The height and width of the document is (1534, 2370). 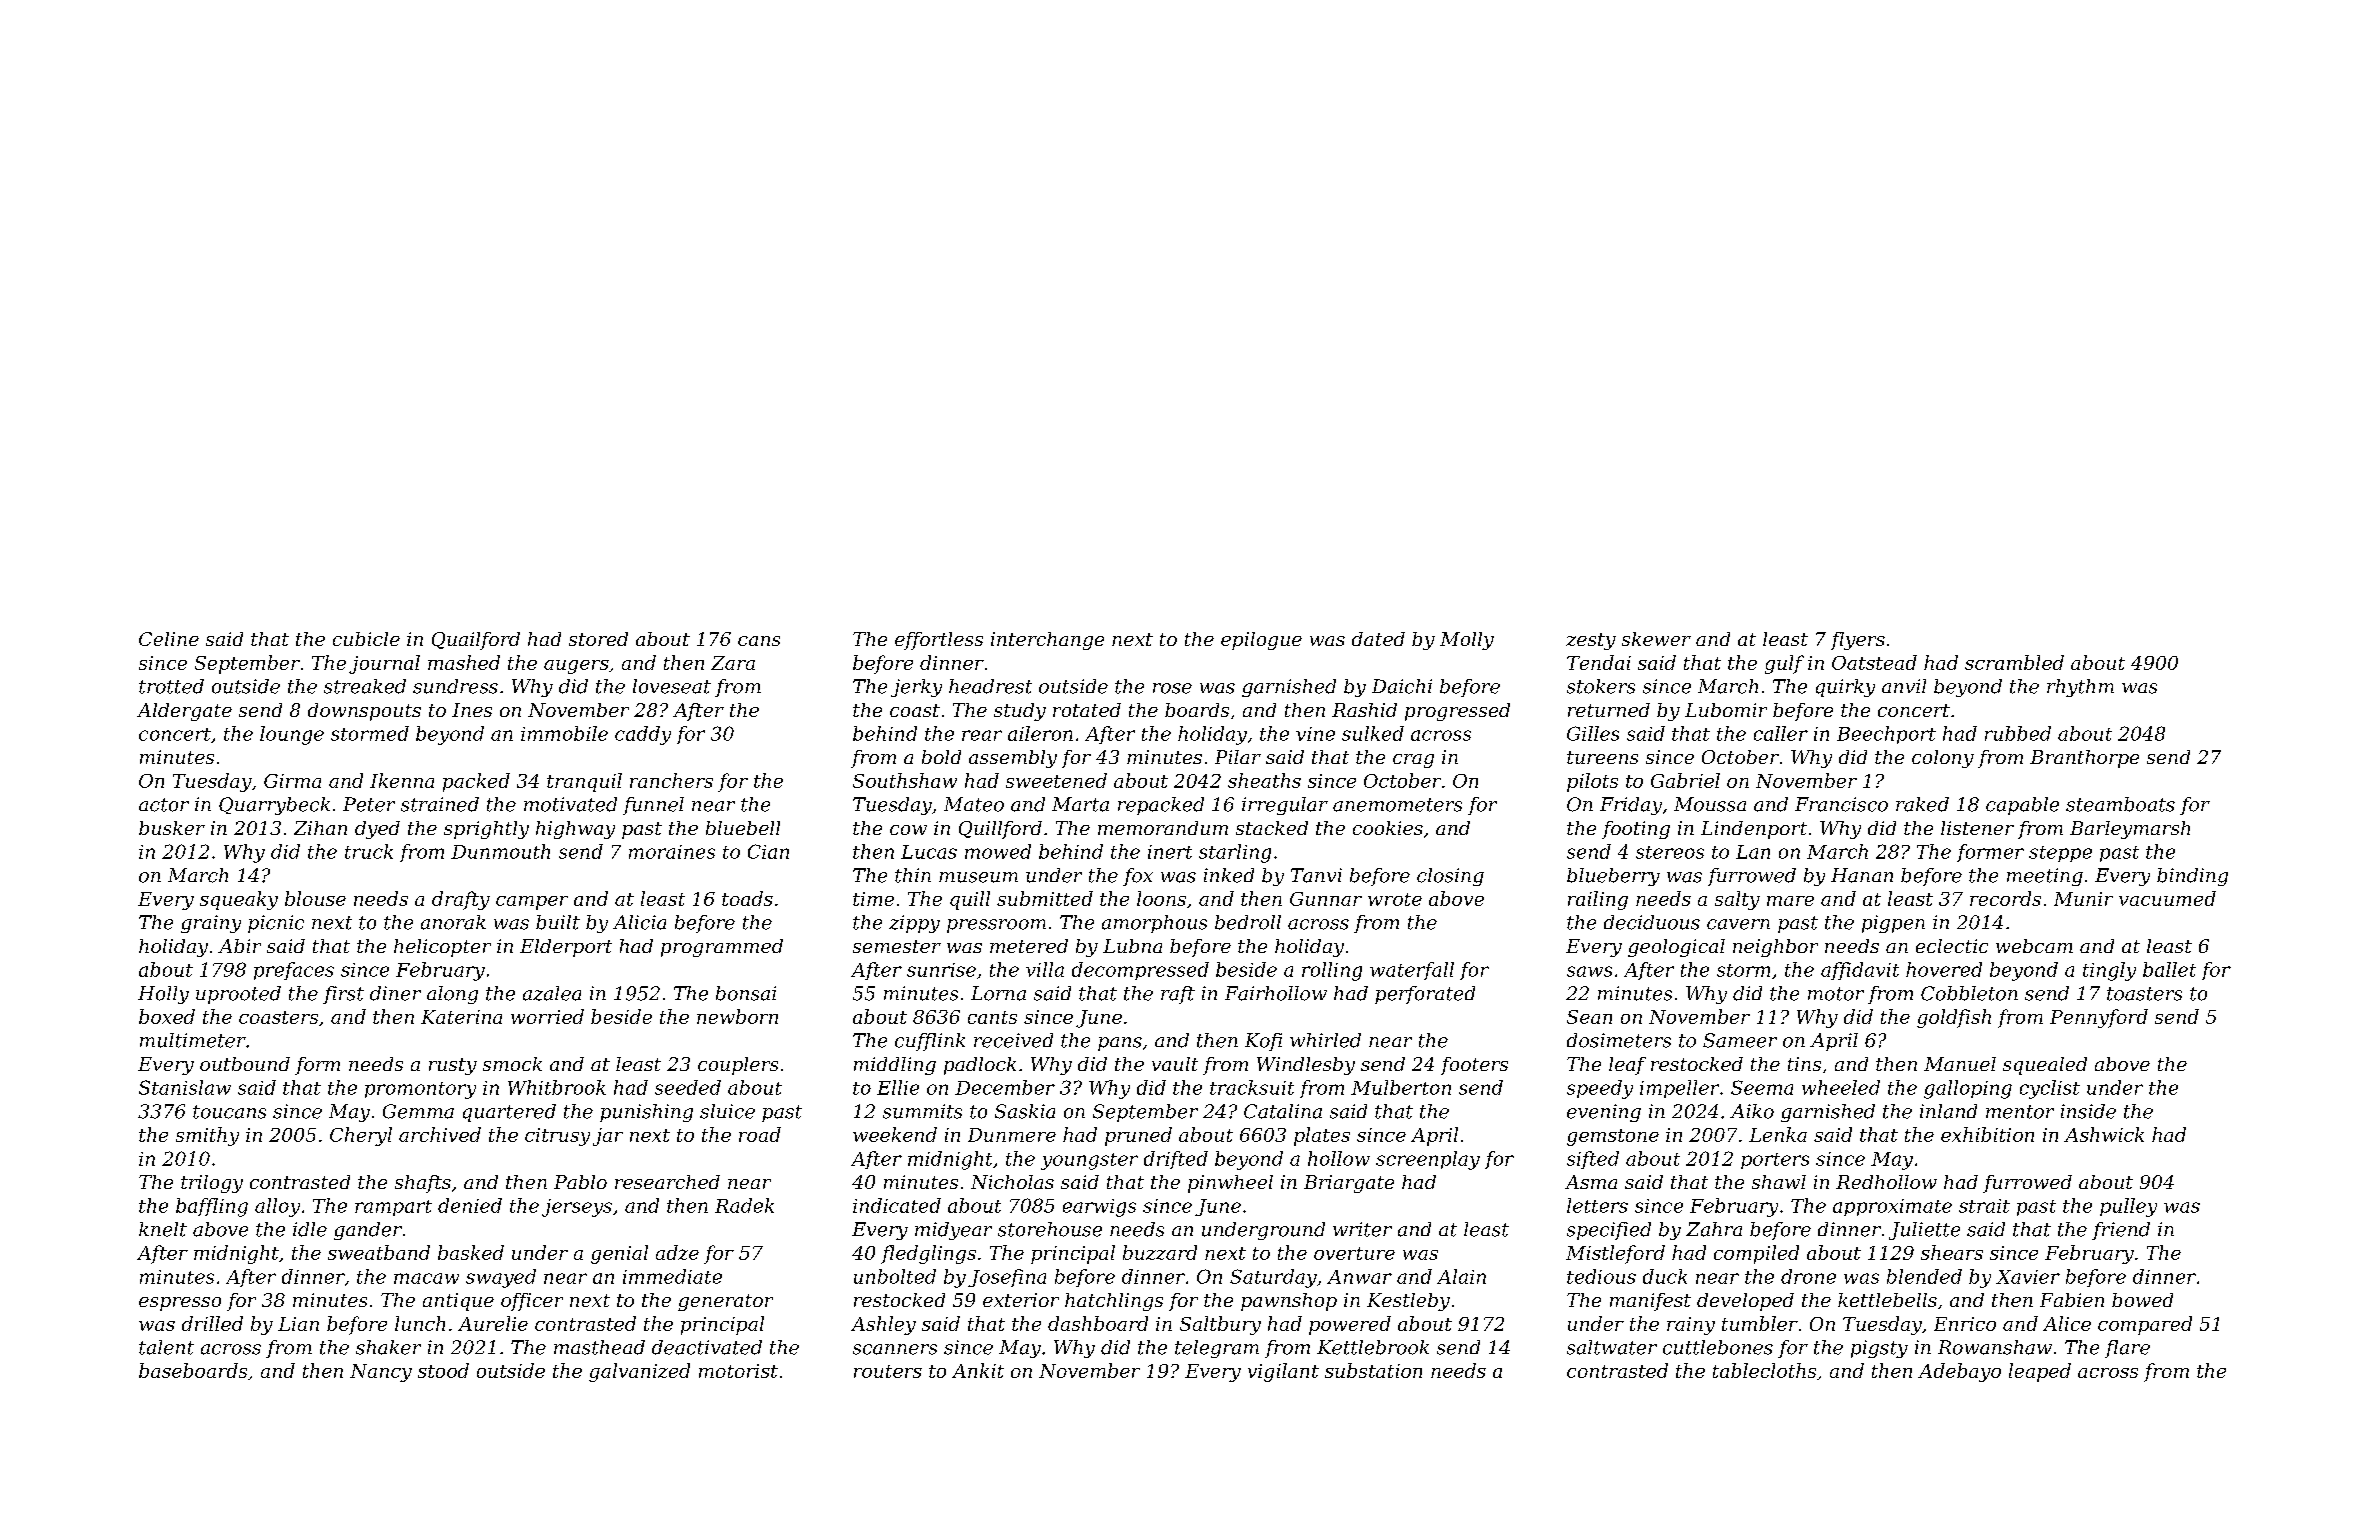 What do you see at coordinates (443, 1370) in the document?
I see `stood` at bounding box center [443, 1370].
